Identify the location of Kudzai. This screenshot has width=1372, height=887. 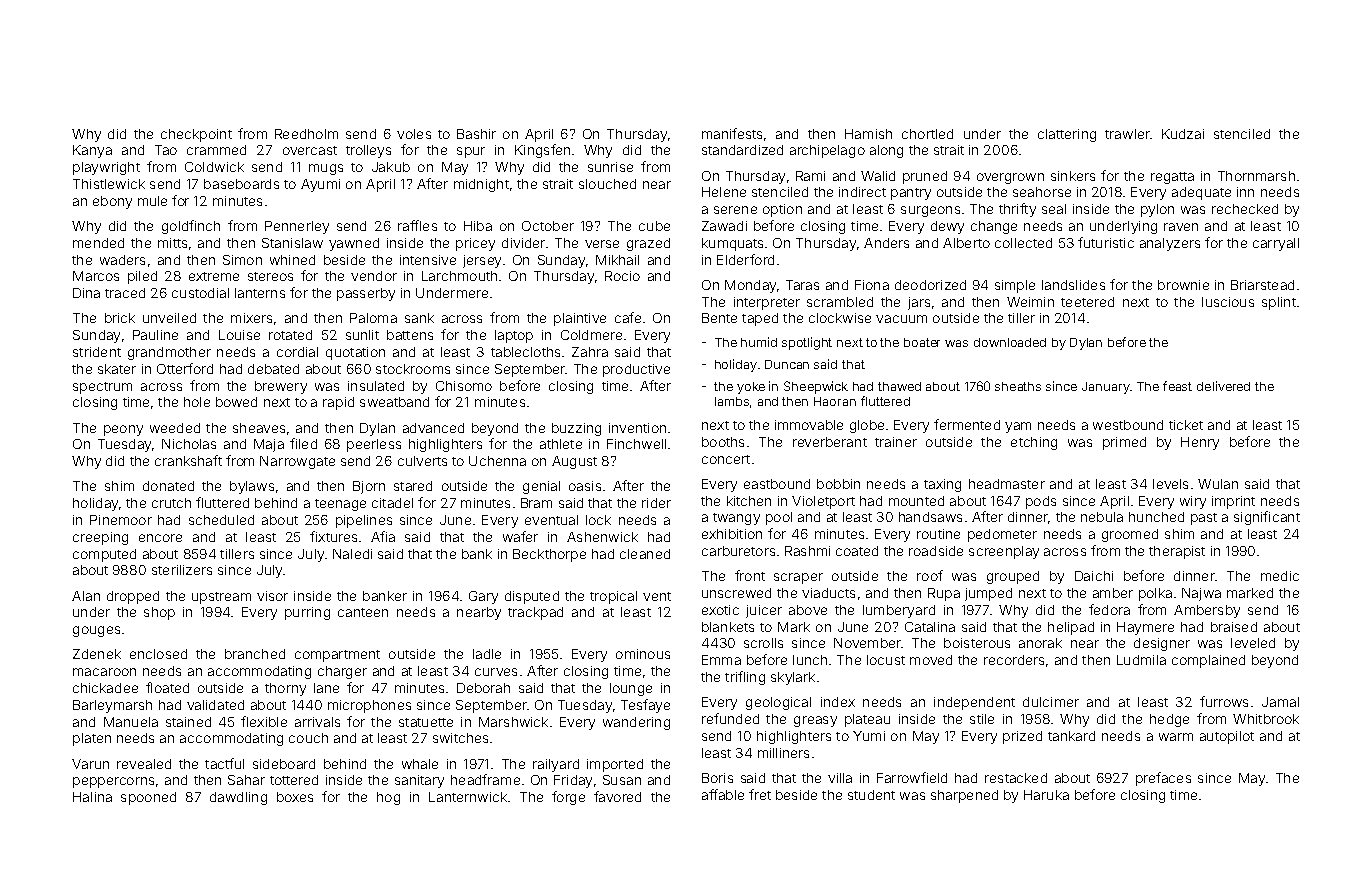
(1183, 134).
